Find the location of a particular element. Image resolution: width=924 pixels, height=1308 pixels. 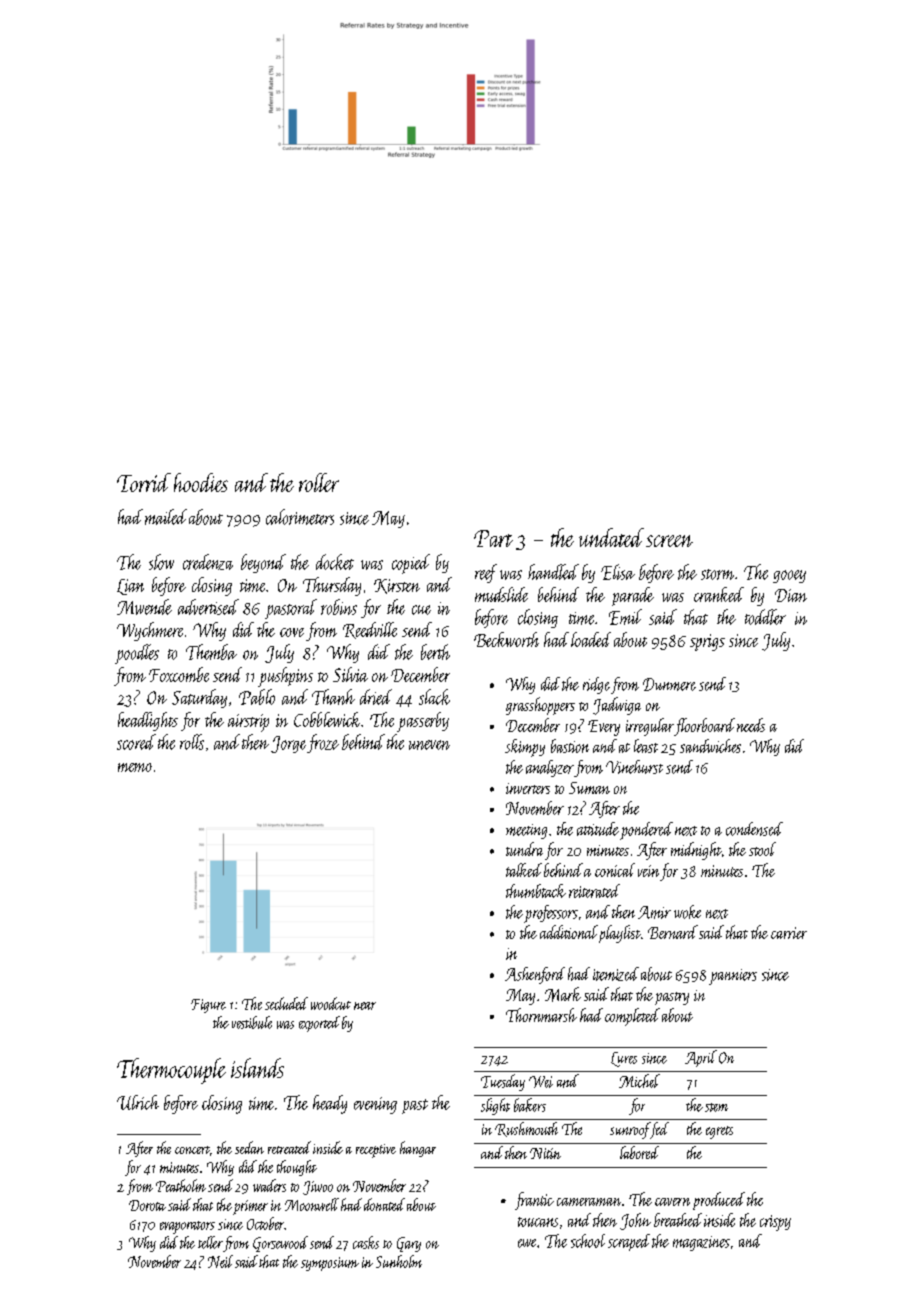

secluded is located at coordinates (286, 1003).
